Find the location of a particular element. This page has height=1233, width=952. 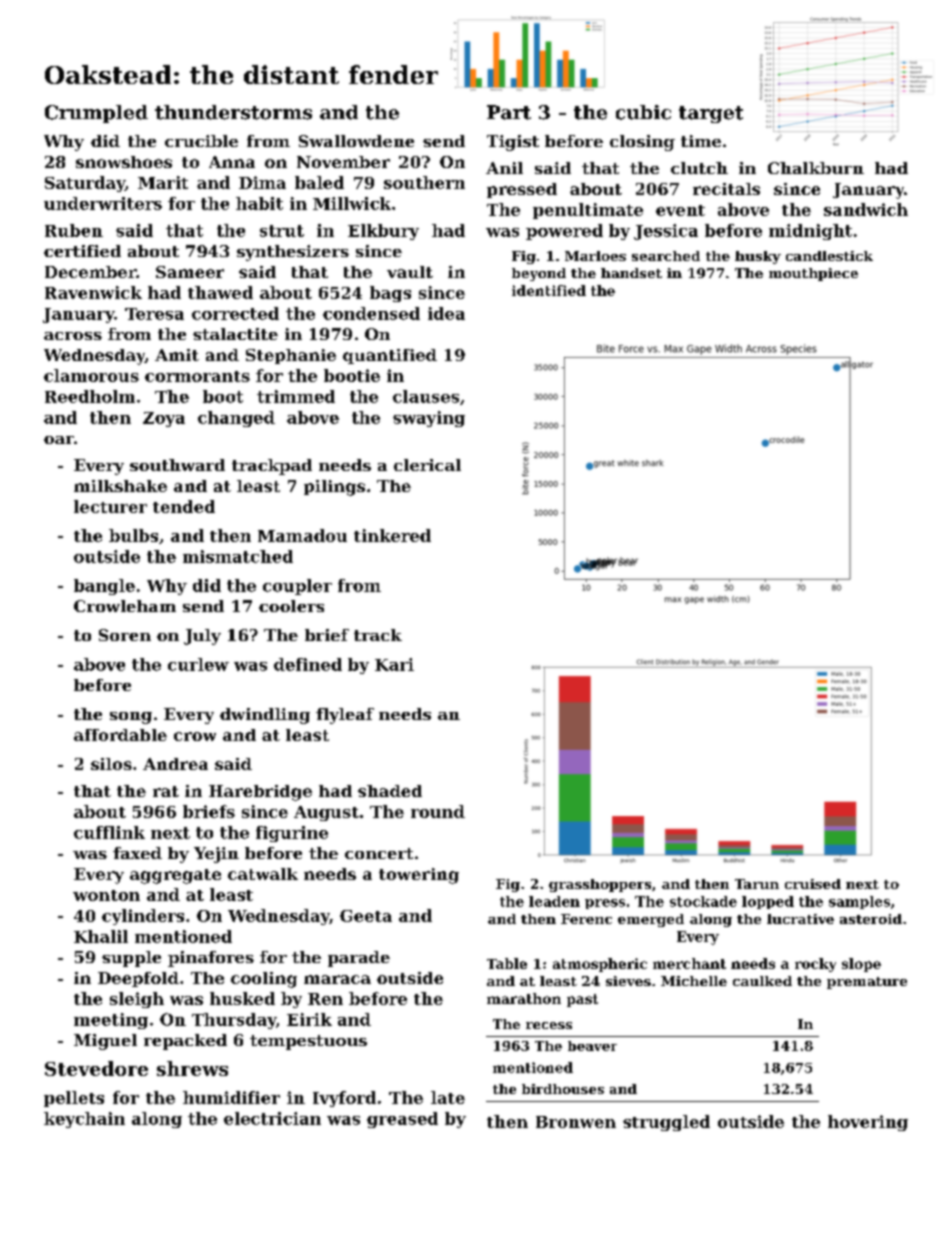

vault is located at coordinates (410, 272).
